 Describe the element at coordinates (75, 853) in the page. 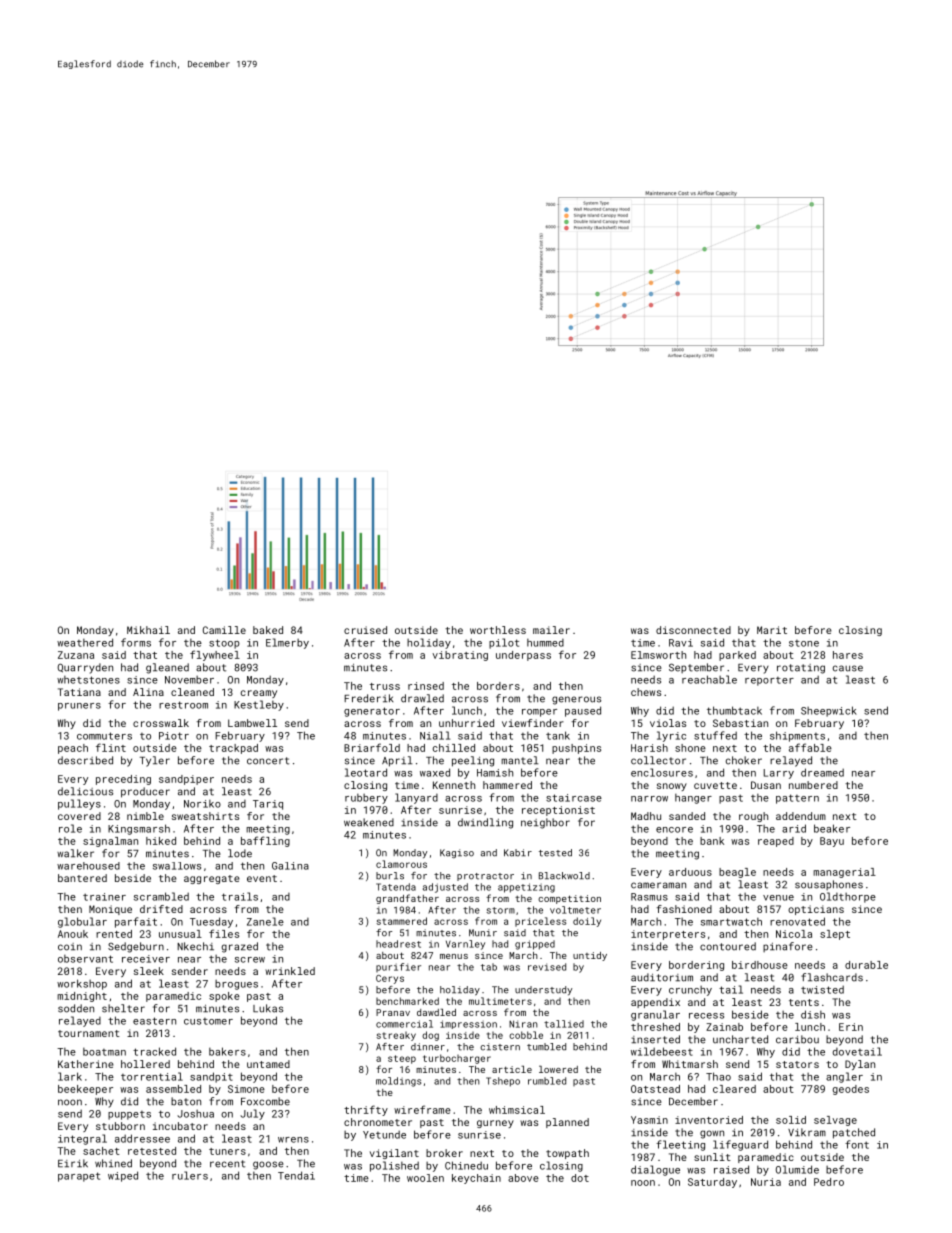

I see `walker` at that location.
